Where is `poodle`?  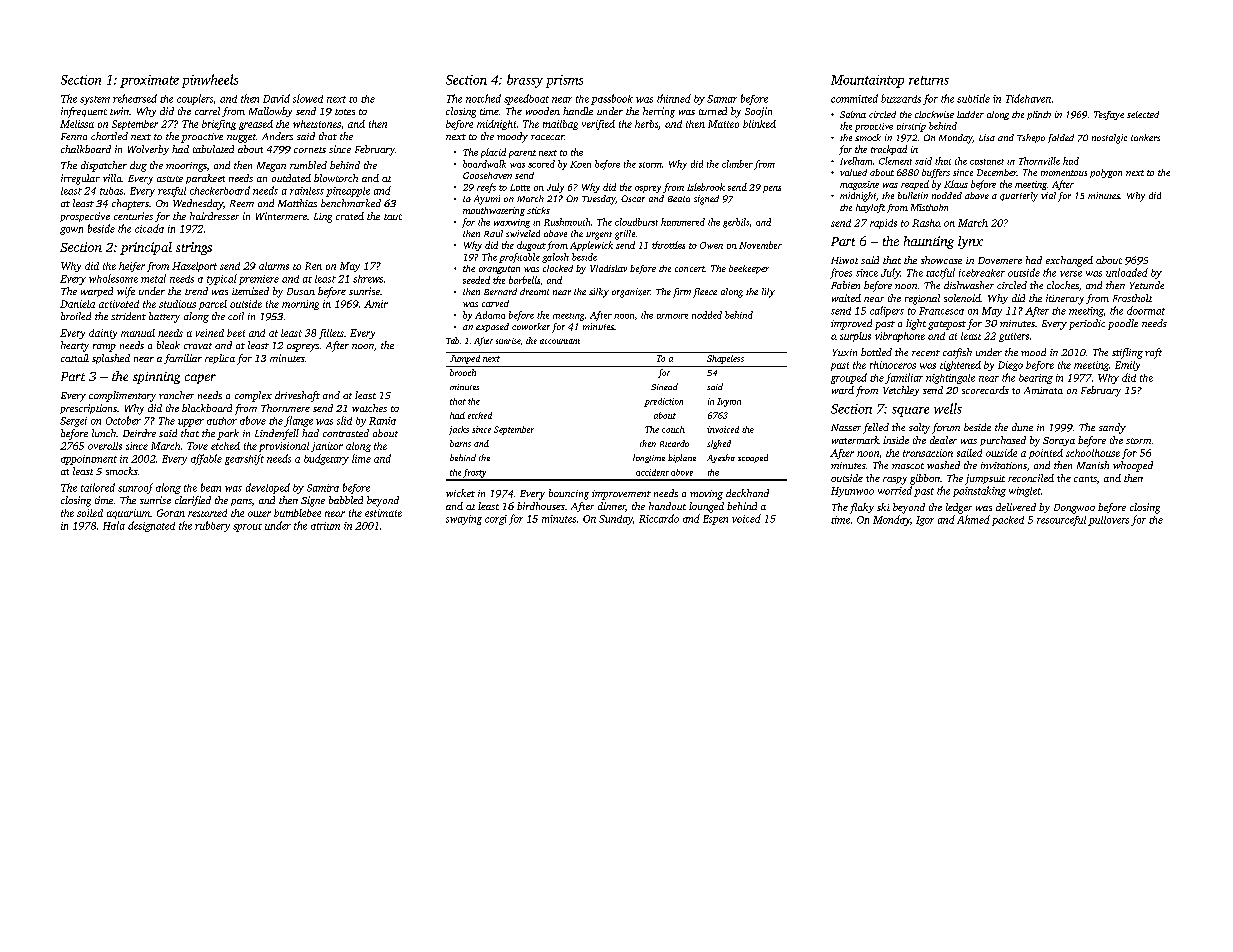
poodle is located at coordinates (1123, 324).
